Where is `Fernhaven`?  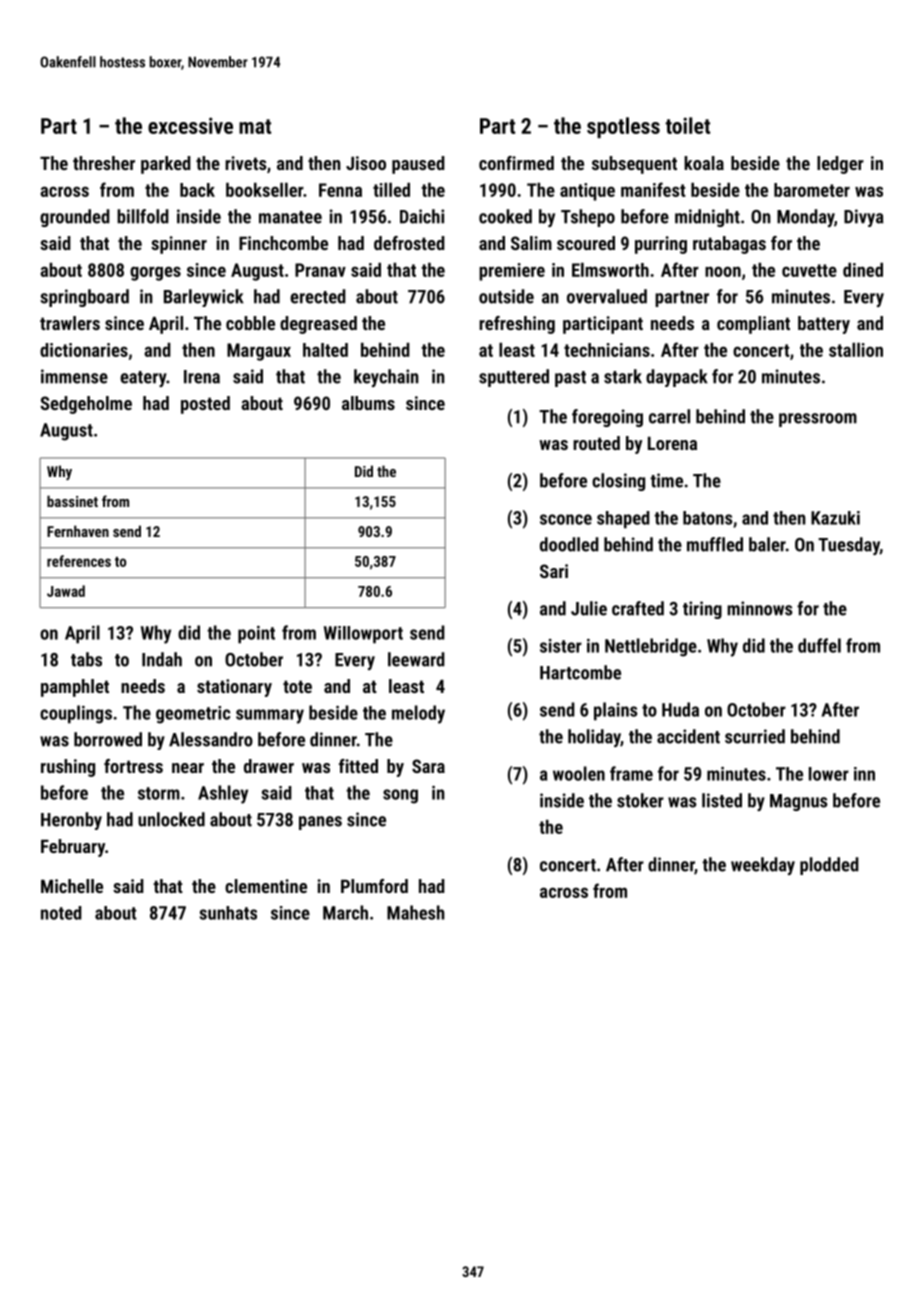
Fernhaven is located at coordinates (78, 531).
